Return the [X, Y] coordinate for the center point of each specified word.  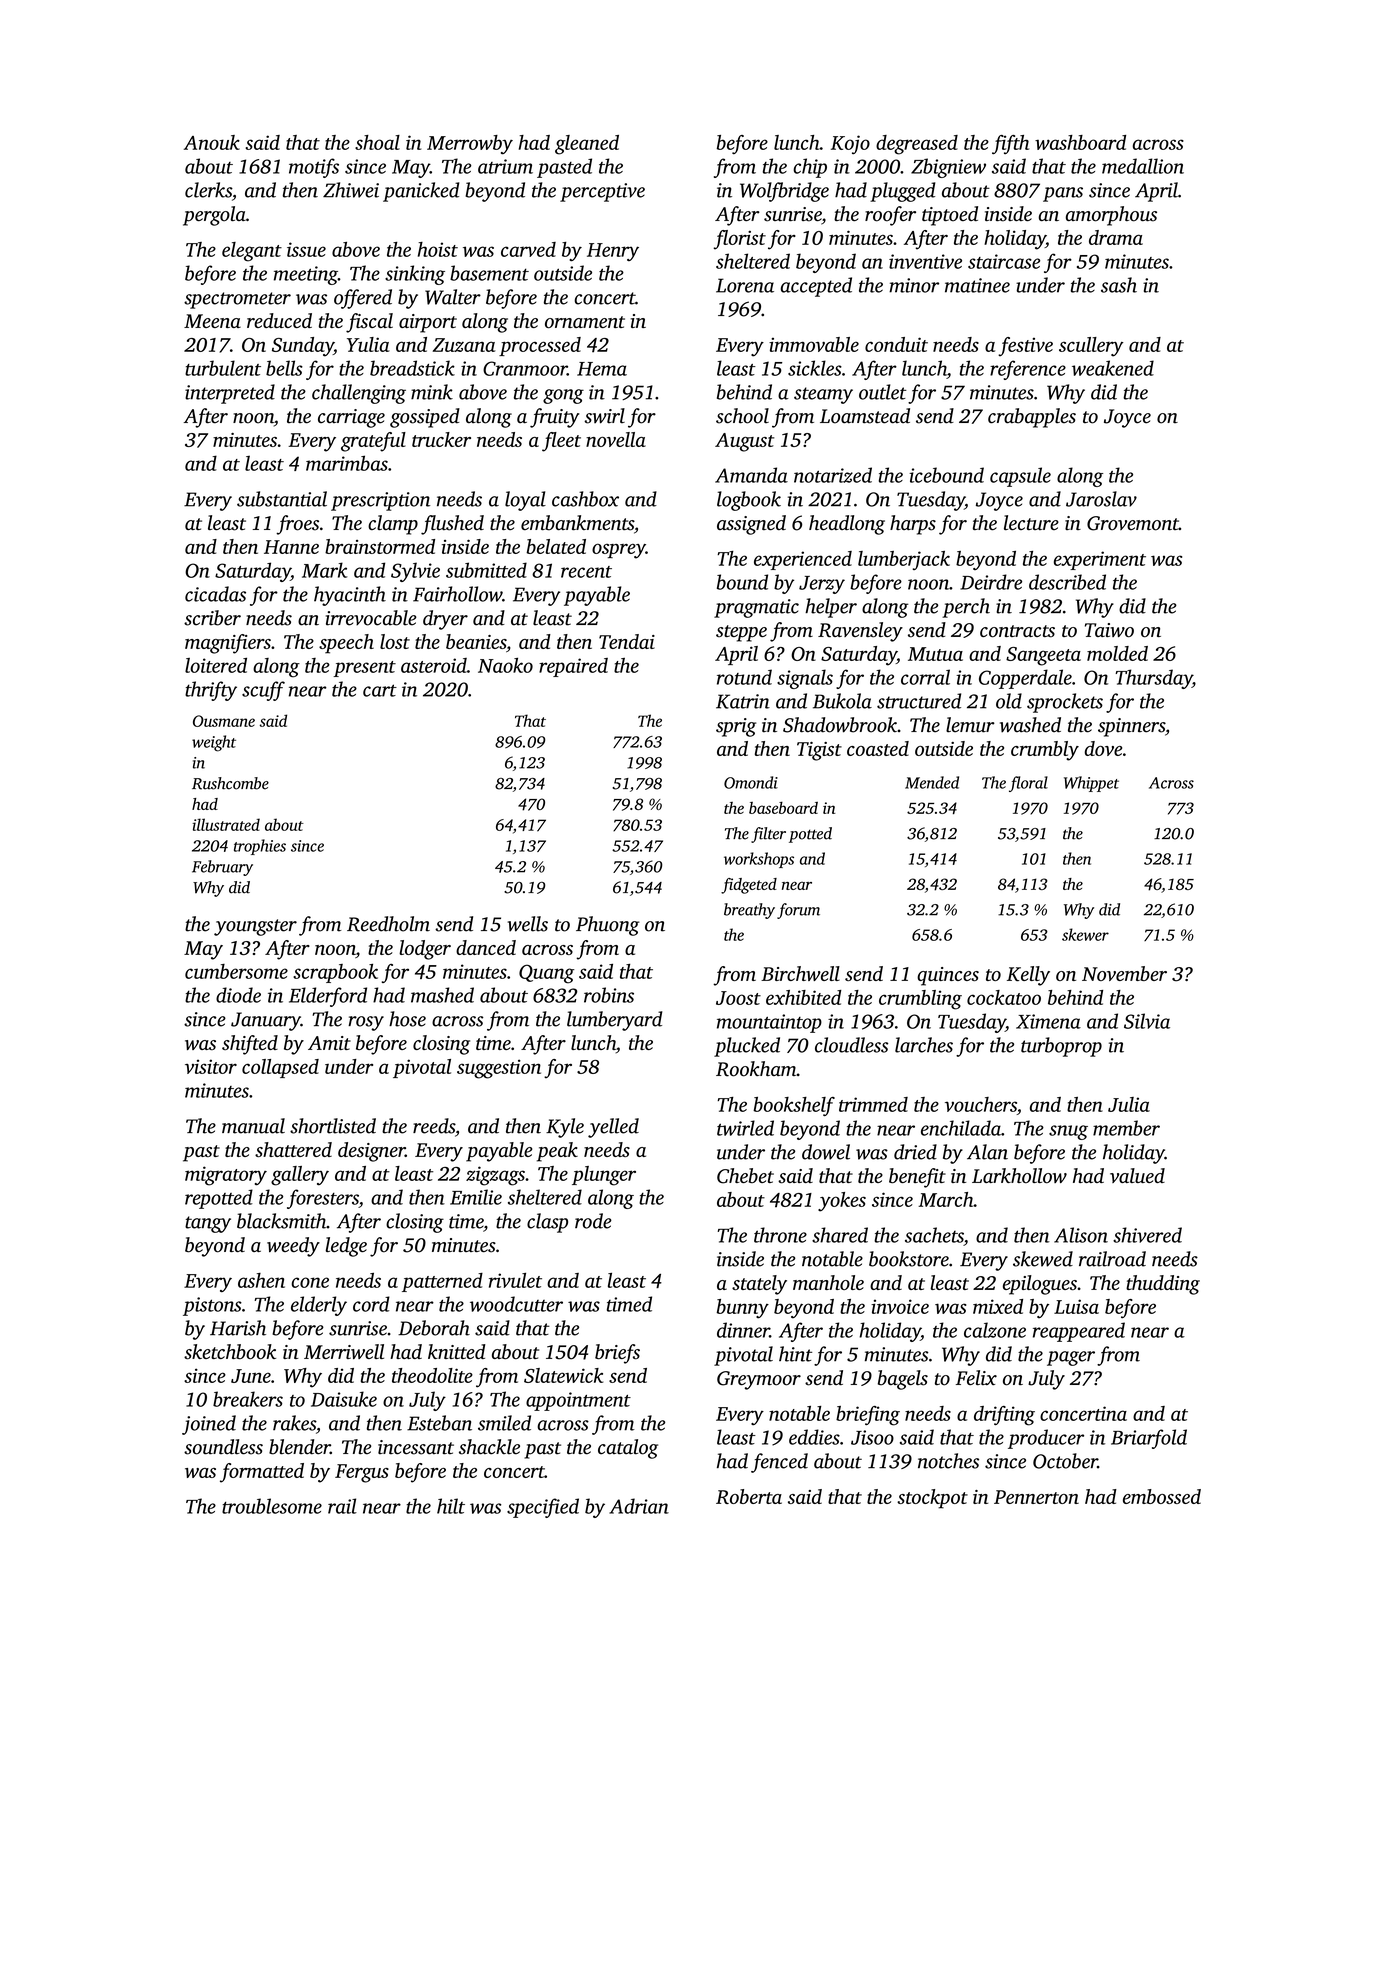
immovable [814, 344]
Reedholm [388, 924]
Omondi [751, 782]
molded [1117, 653]
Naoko [505, 665]
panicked [421, 192]
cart [380, 690]
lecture [1031, 523]
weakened [1113, 368]
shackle [489, 1447]
